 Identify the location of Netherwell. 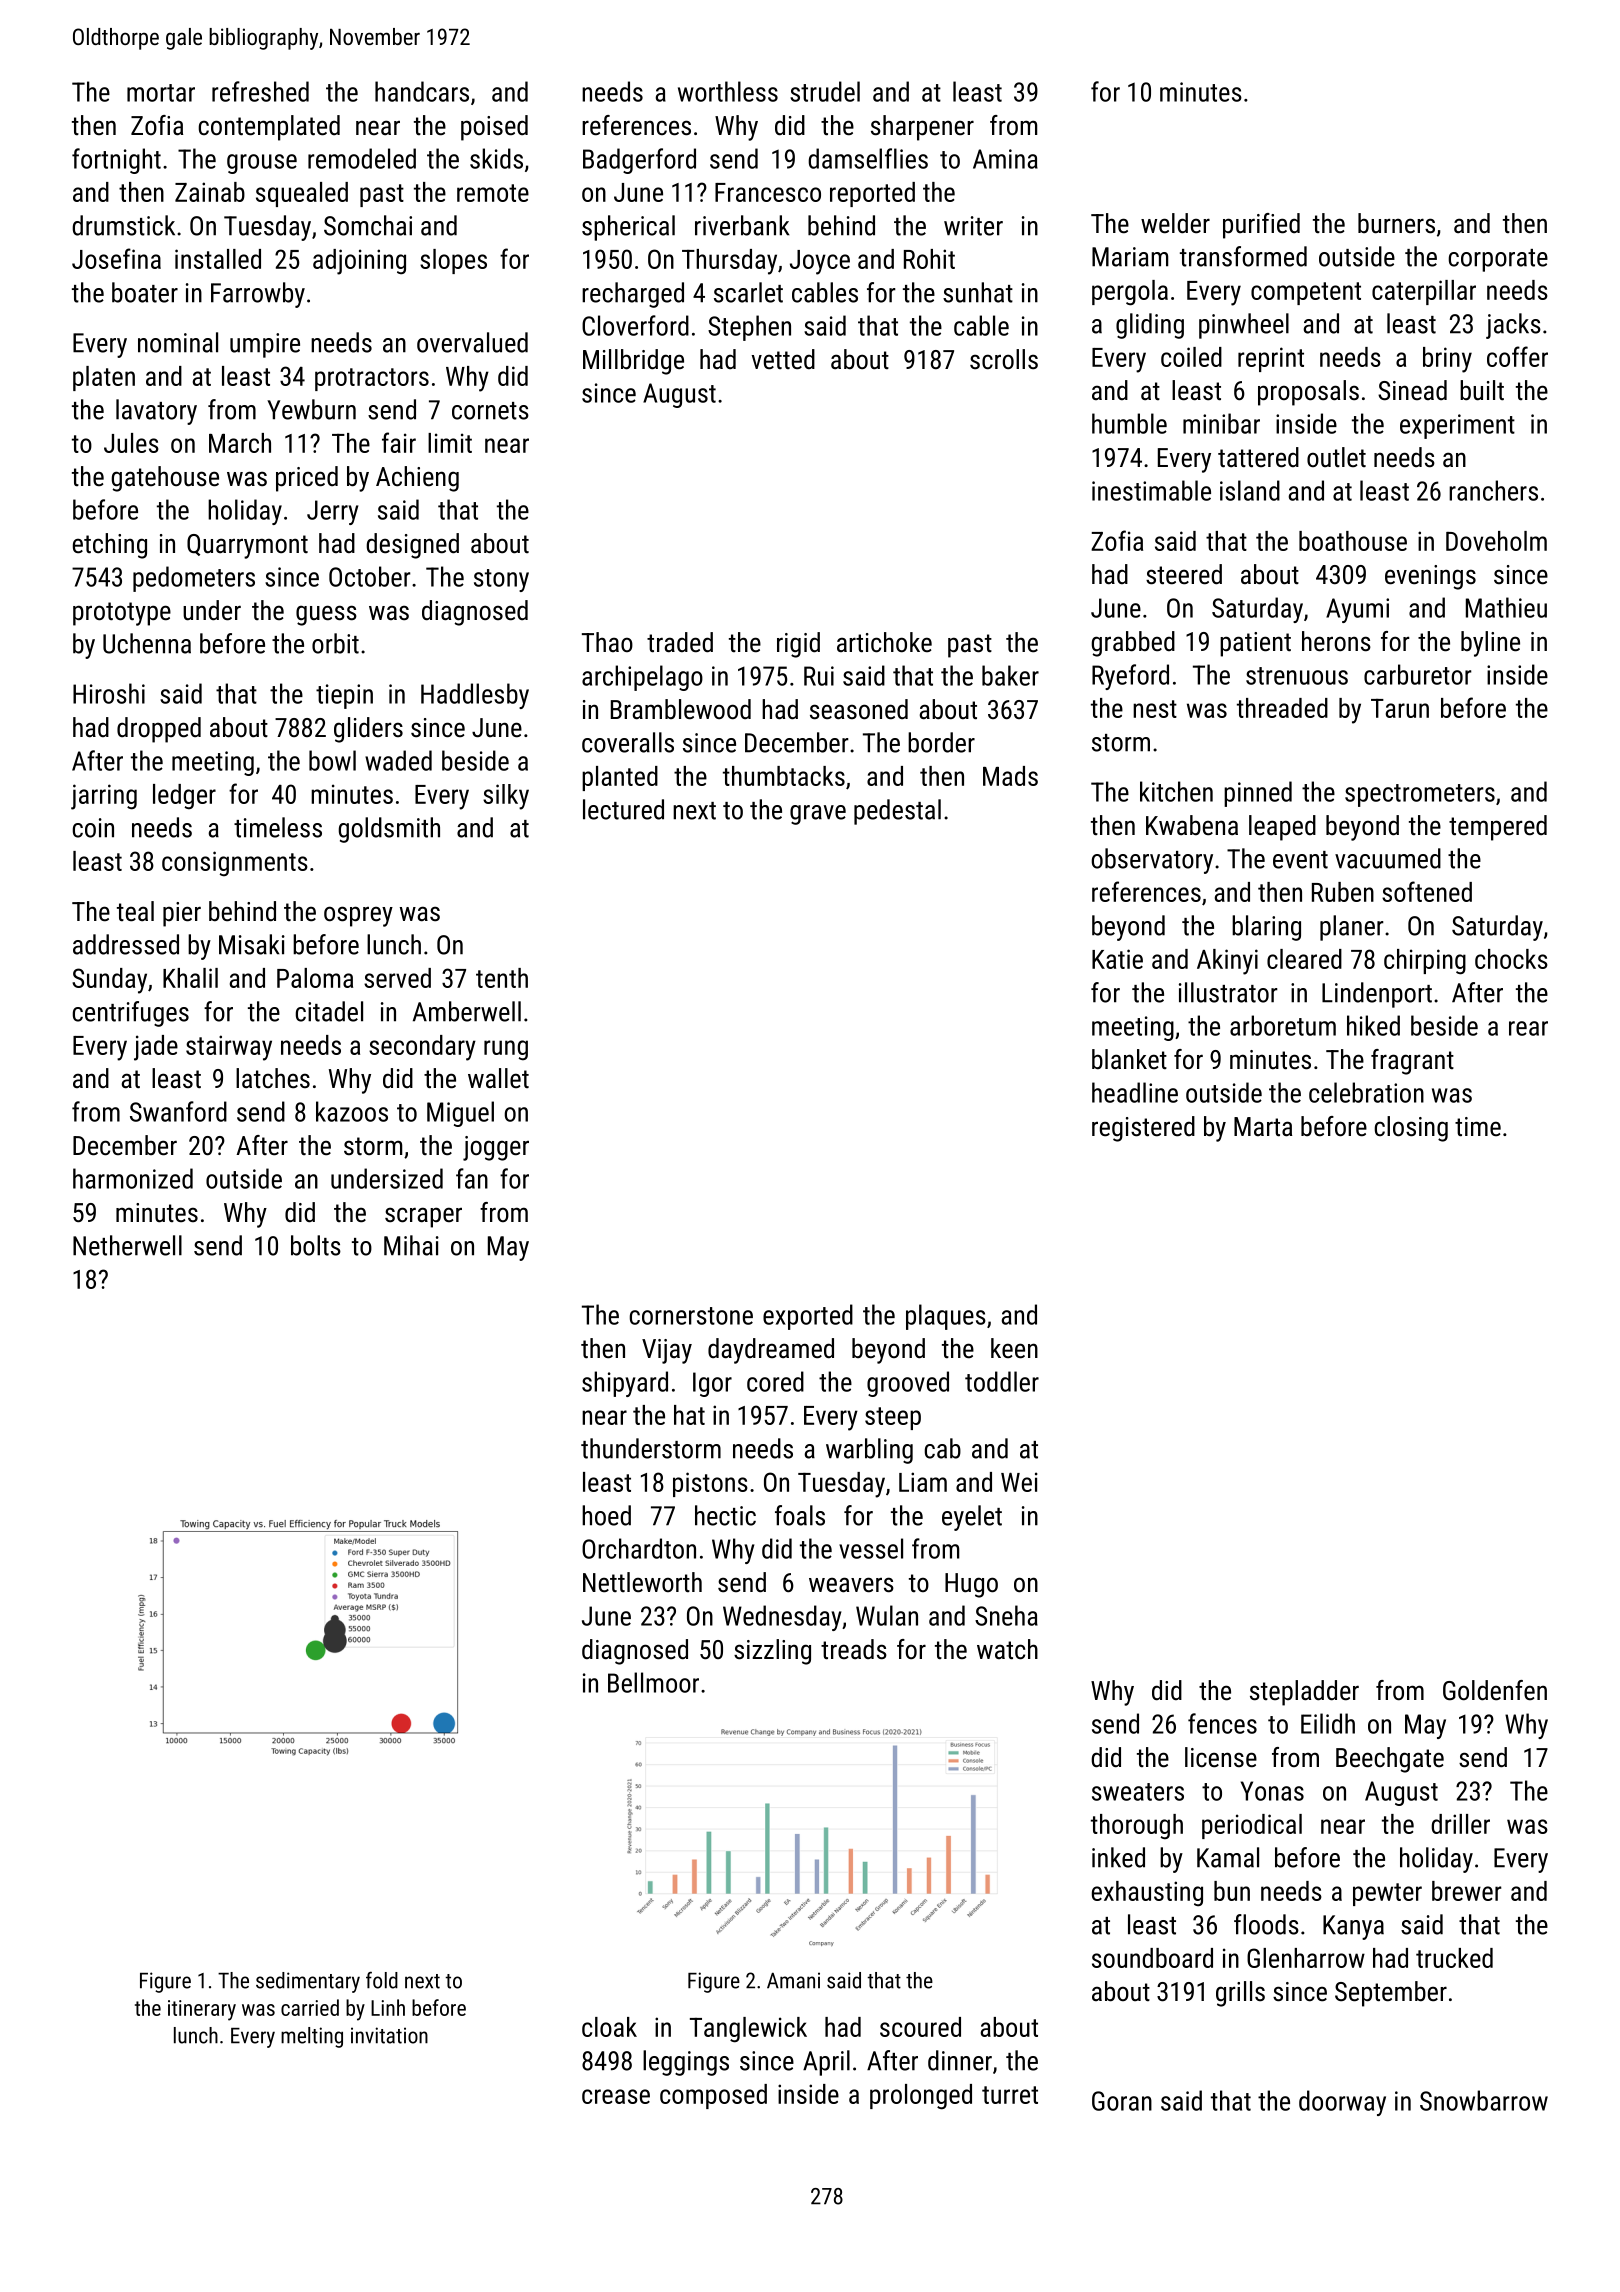
(127, 1245).
